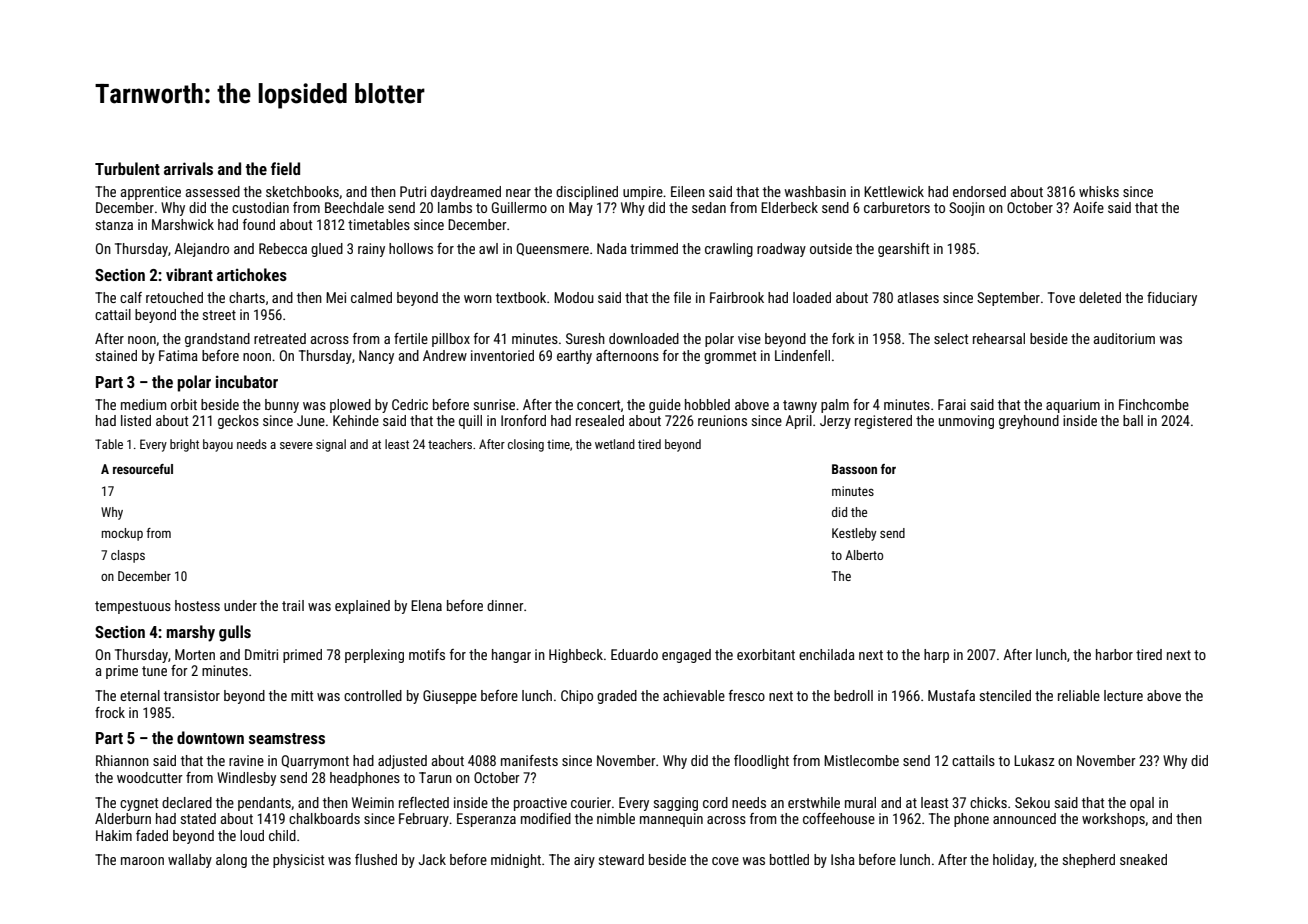 Image resolution: width=1308 pixels, height=924 pixels. What do you see at coordinates (854, 534) in the image?
I see `Kestleby` at bounding box center [854, 534].
